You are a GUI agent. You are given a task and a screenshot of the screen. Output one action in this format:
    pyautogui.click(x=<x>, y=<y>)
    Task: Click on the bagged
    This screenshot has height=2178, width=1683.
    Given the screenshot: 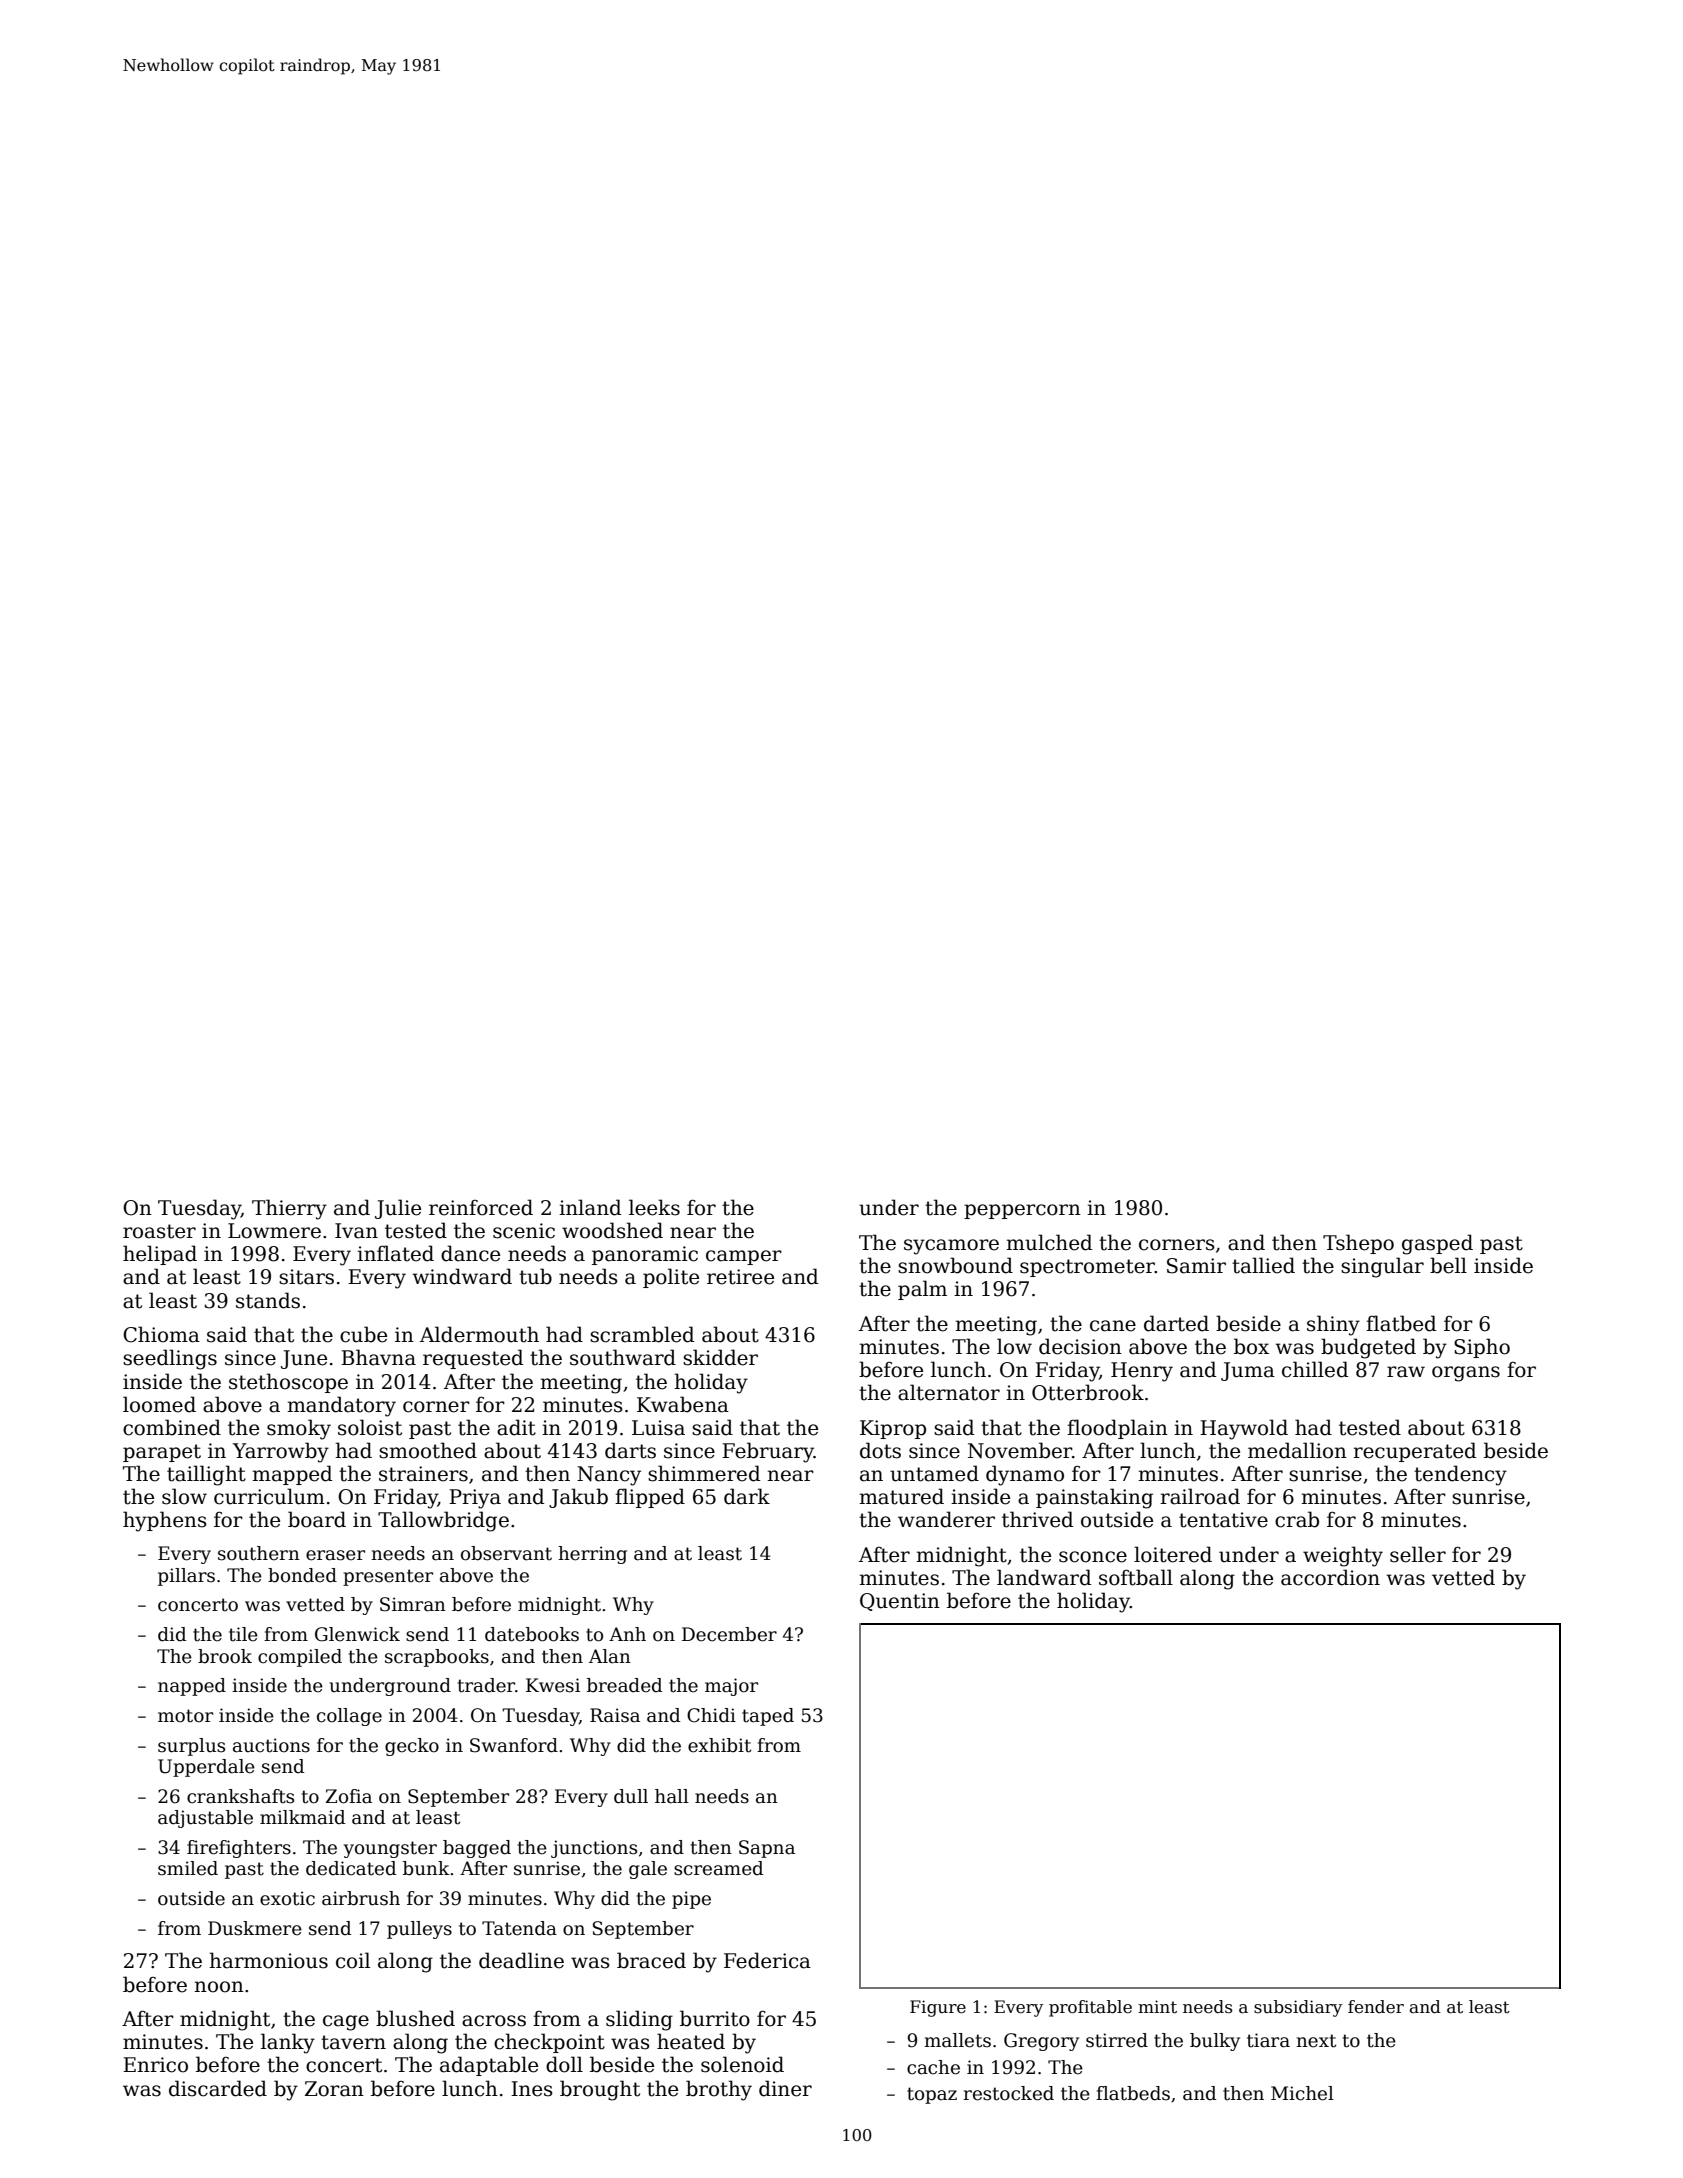 What is the action you would take?
    pyautogui.click(x=477, y=1849)
